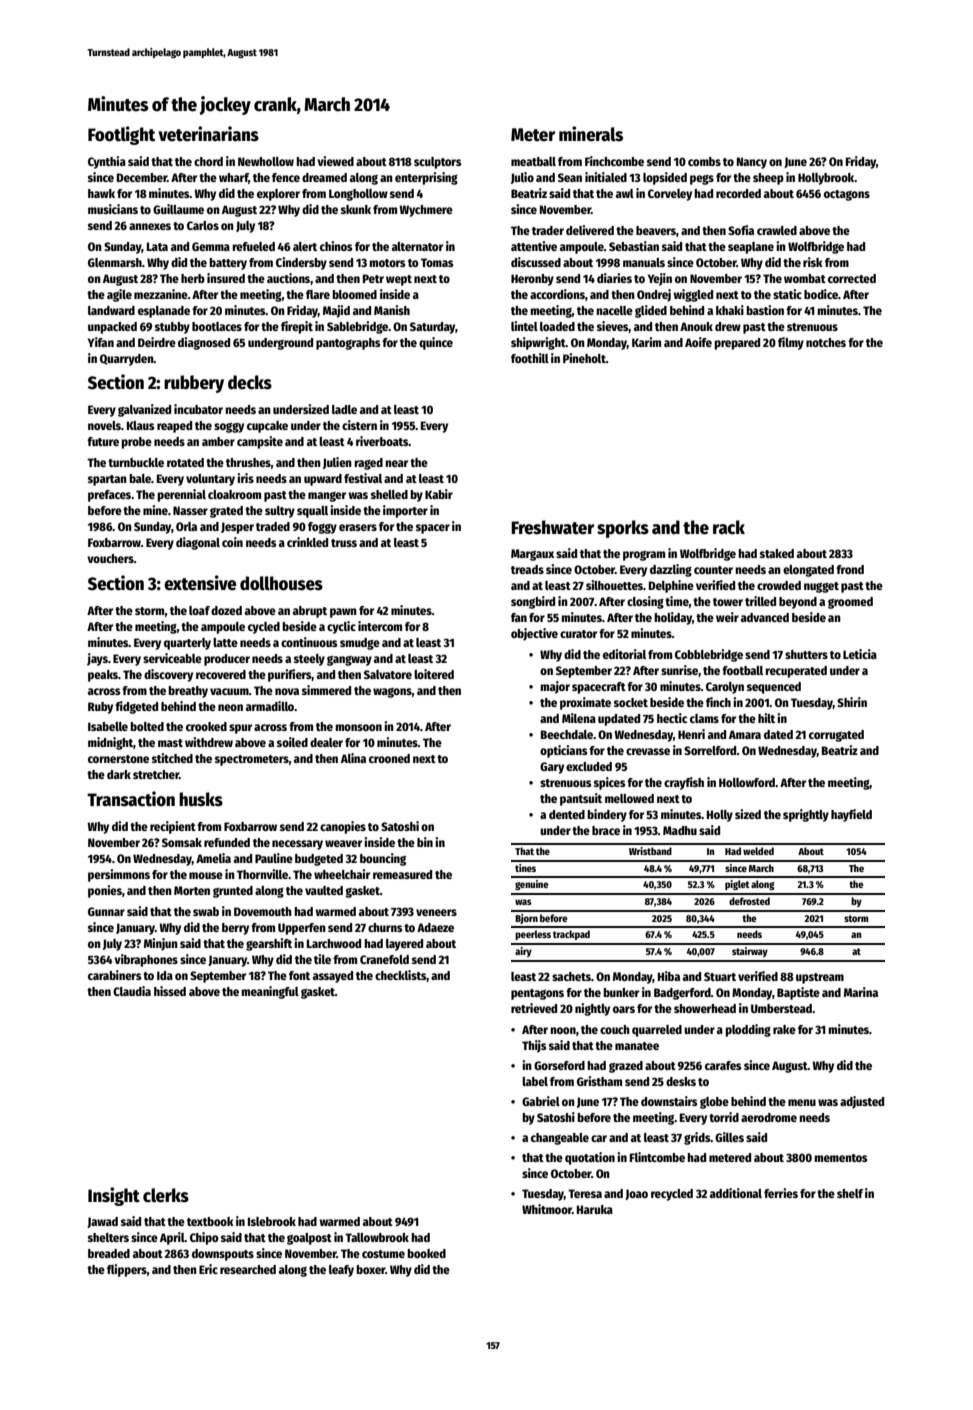  Describe the element at coordinates (370, 1269) in the page. I see `boxer` at that location.
